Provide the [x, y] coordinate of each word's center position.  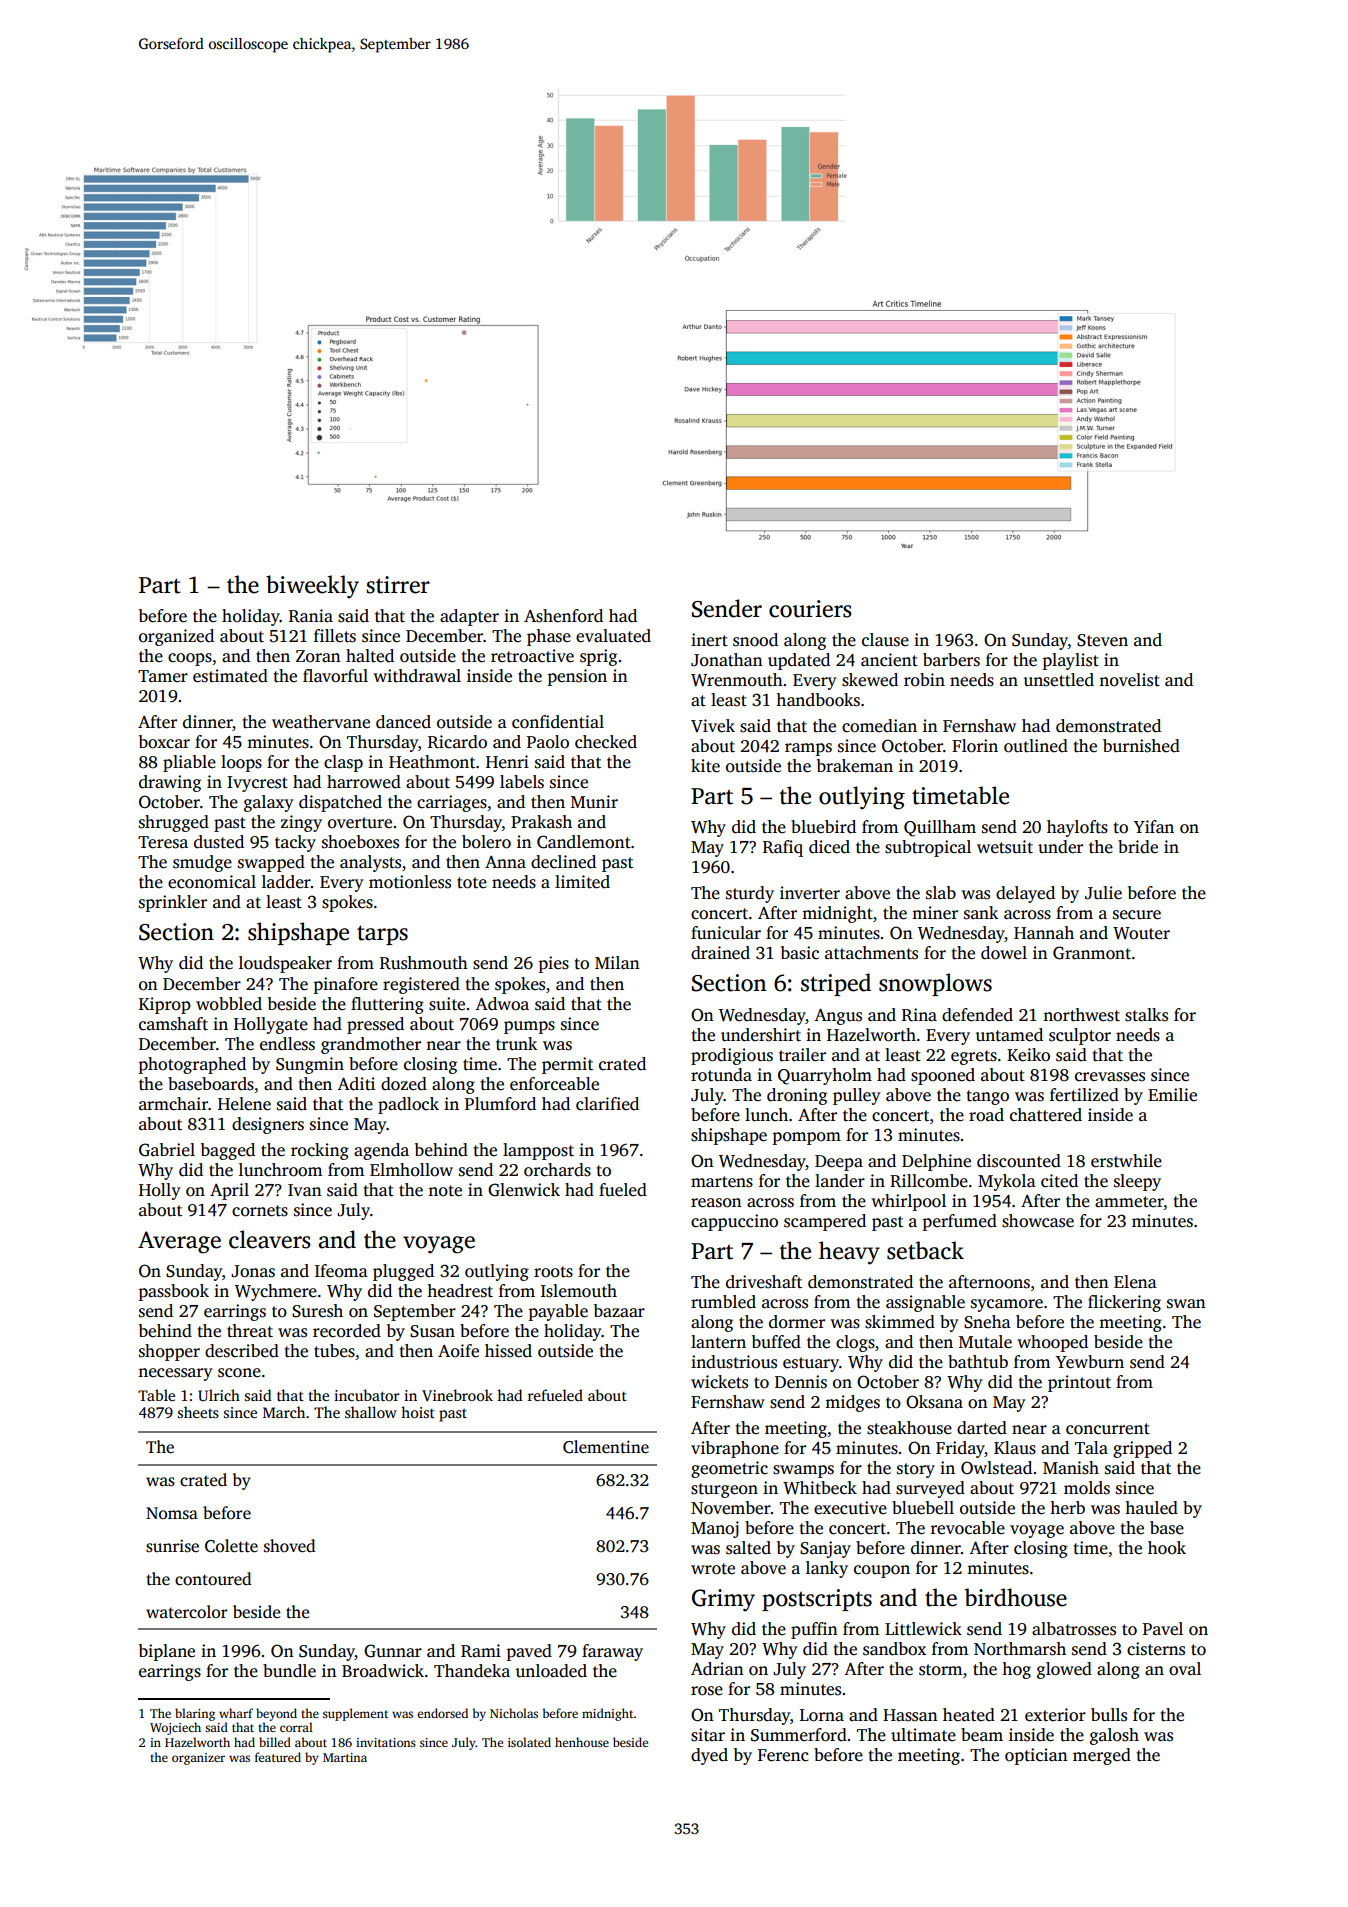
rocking [320, 1151]
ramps [808, 749]
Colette [231, 1546]
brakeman [855, 766]
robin [924, 680]
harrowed [364, 782]
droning [797, 1096]
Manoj [715, 1529]
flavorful [335, 676]
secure [1137, 915]
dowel [1004, 953]
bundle [289, 1671]
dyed [709, 1756]
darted [982, 1428]
